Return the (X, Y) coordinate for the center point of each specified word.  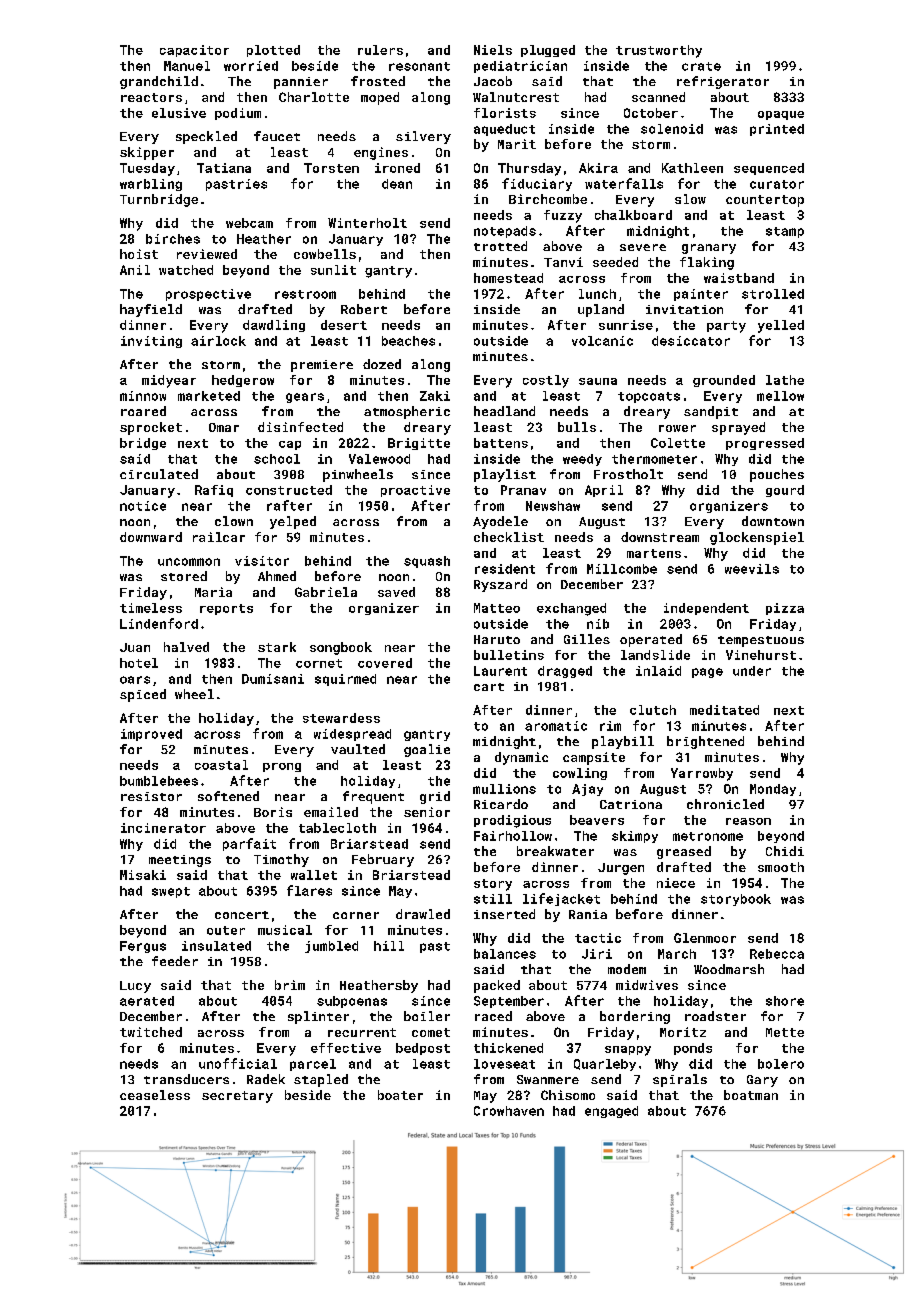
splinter (318, 1017)
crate (701, 66)
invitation (684, 309)
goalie (427, 750)
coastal (221, 765)
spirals (680, 1080)
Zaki (435, 396)
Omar (224, 427)
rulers (380, 50)
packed (497, 986)
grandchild (159, 82)
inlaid (658, 671)
